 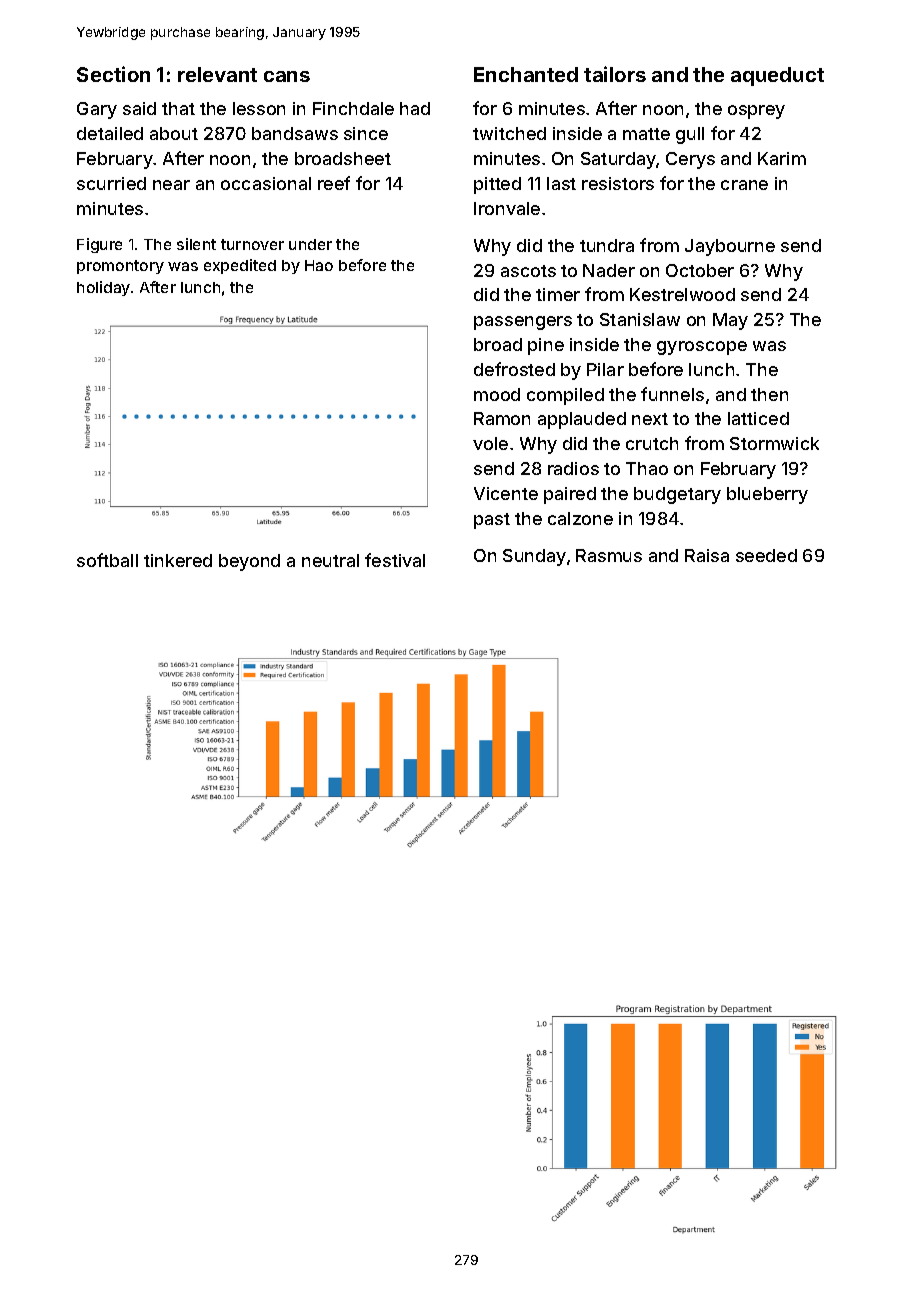 I want to click on scurried, so click(x=111, y=183).
